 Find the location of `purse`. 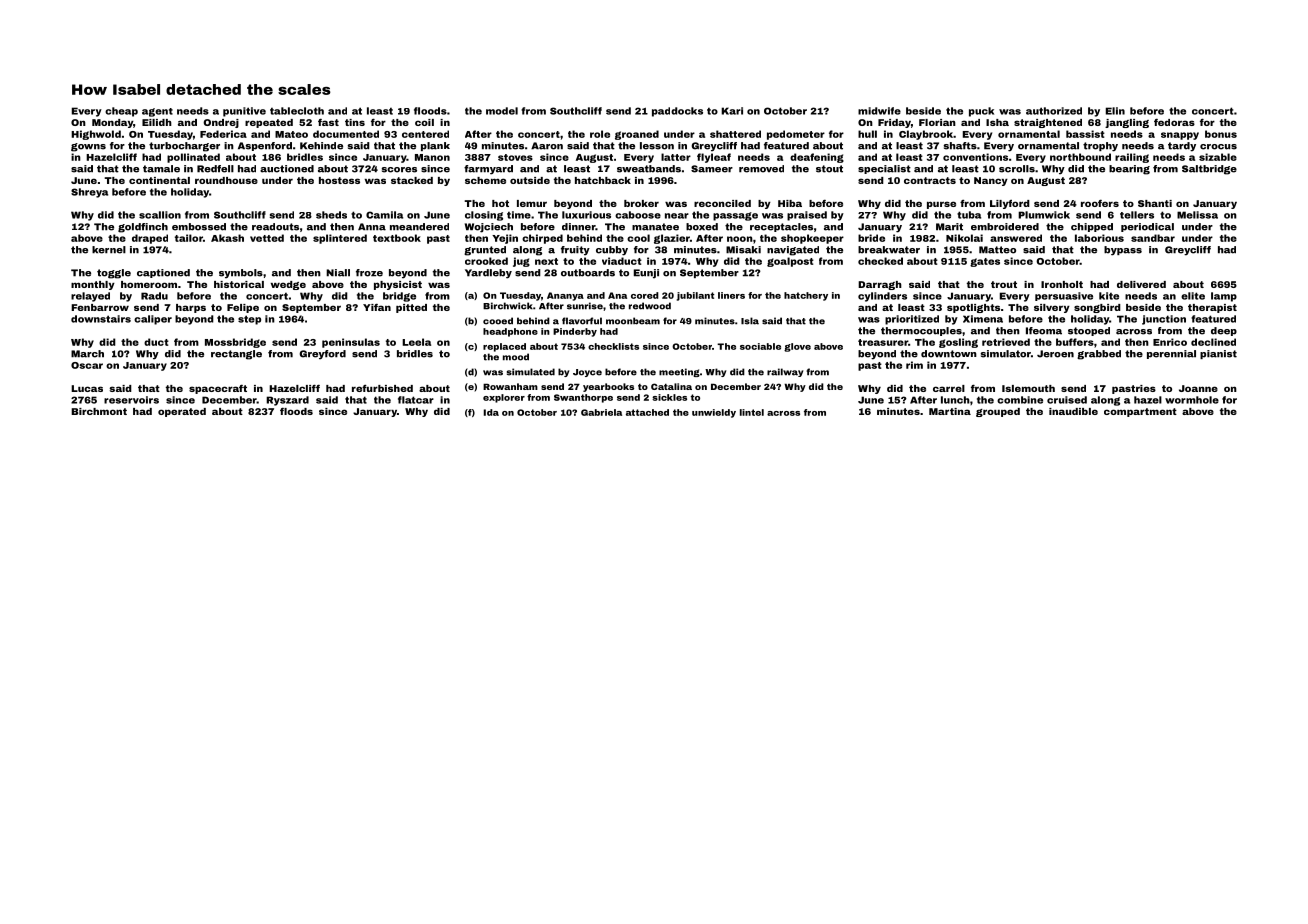

purse is located at coordinates (941, 205).
